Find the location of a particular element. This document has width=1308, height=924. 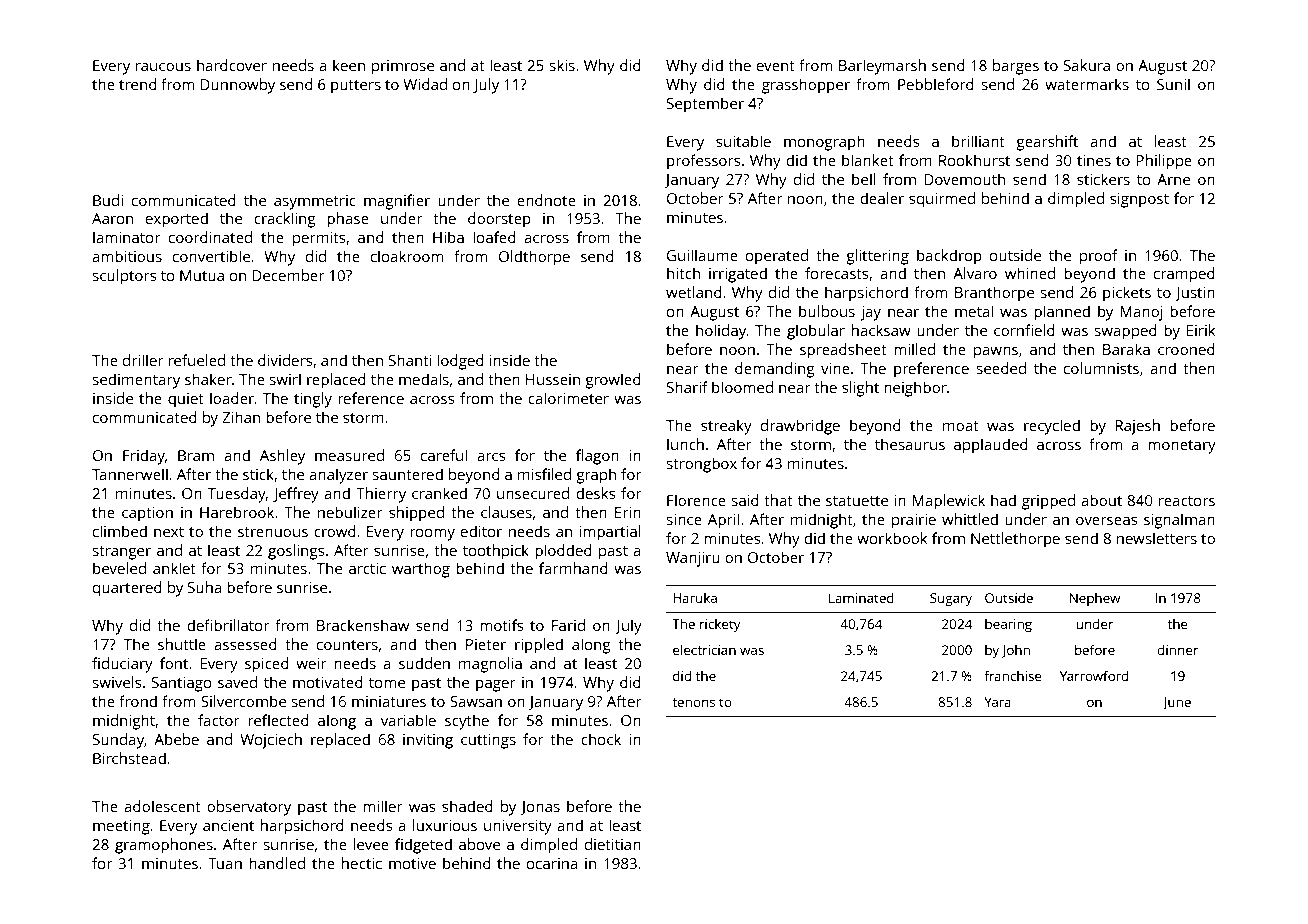

crooned is located at coordinates (1186, 349).
